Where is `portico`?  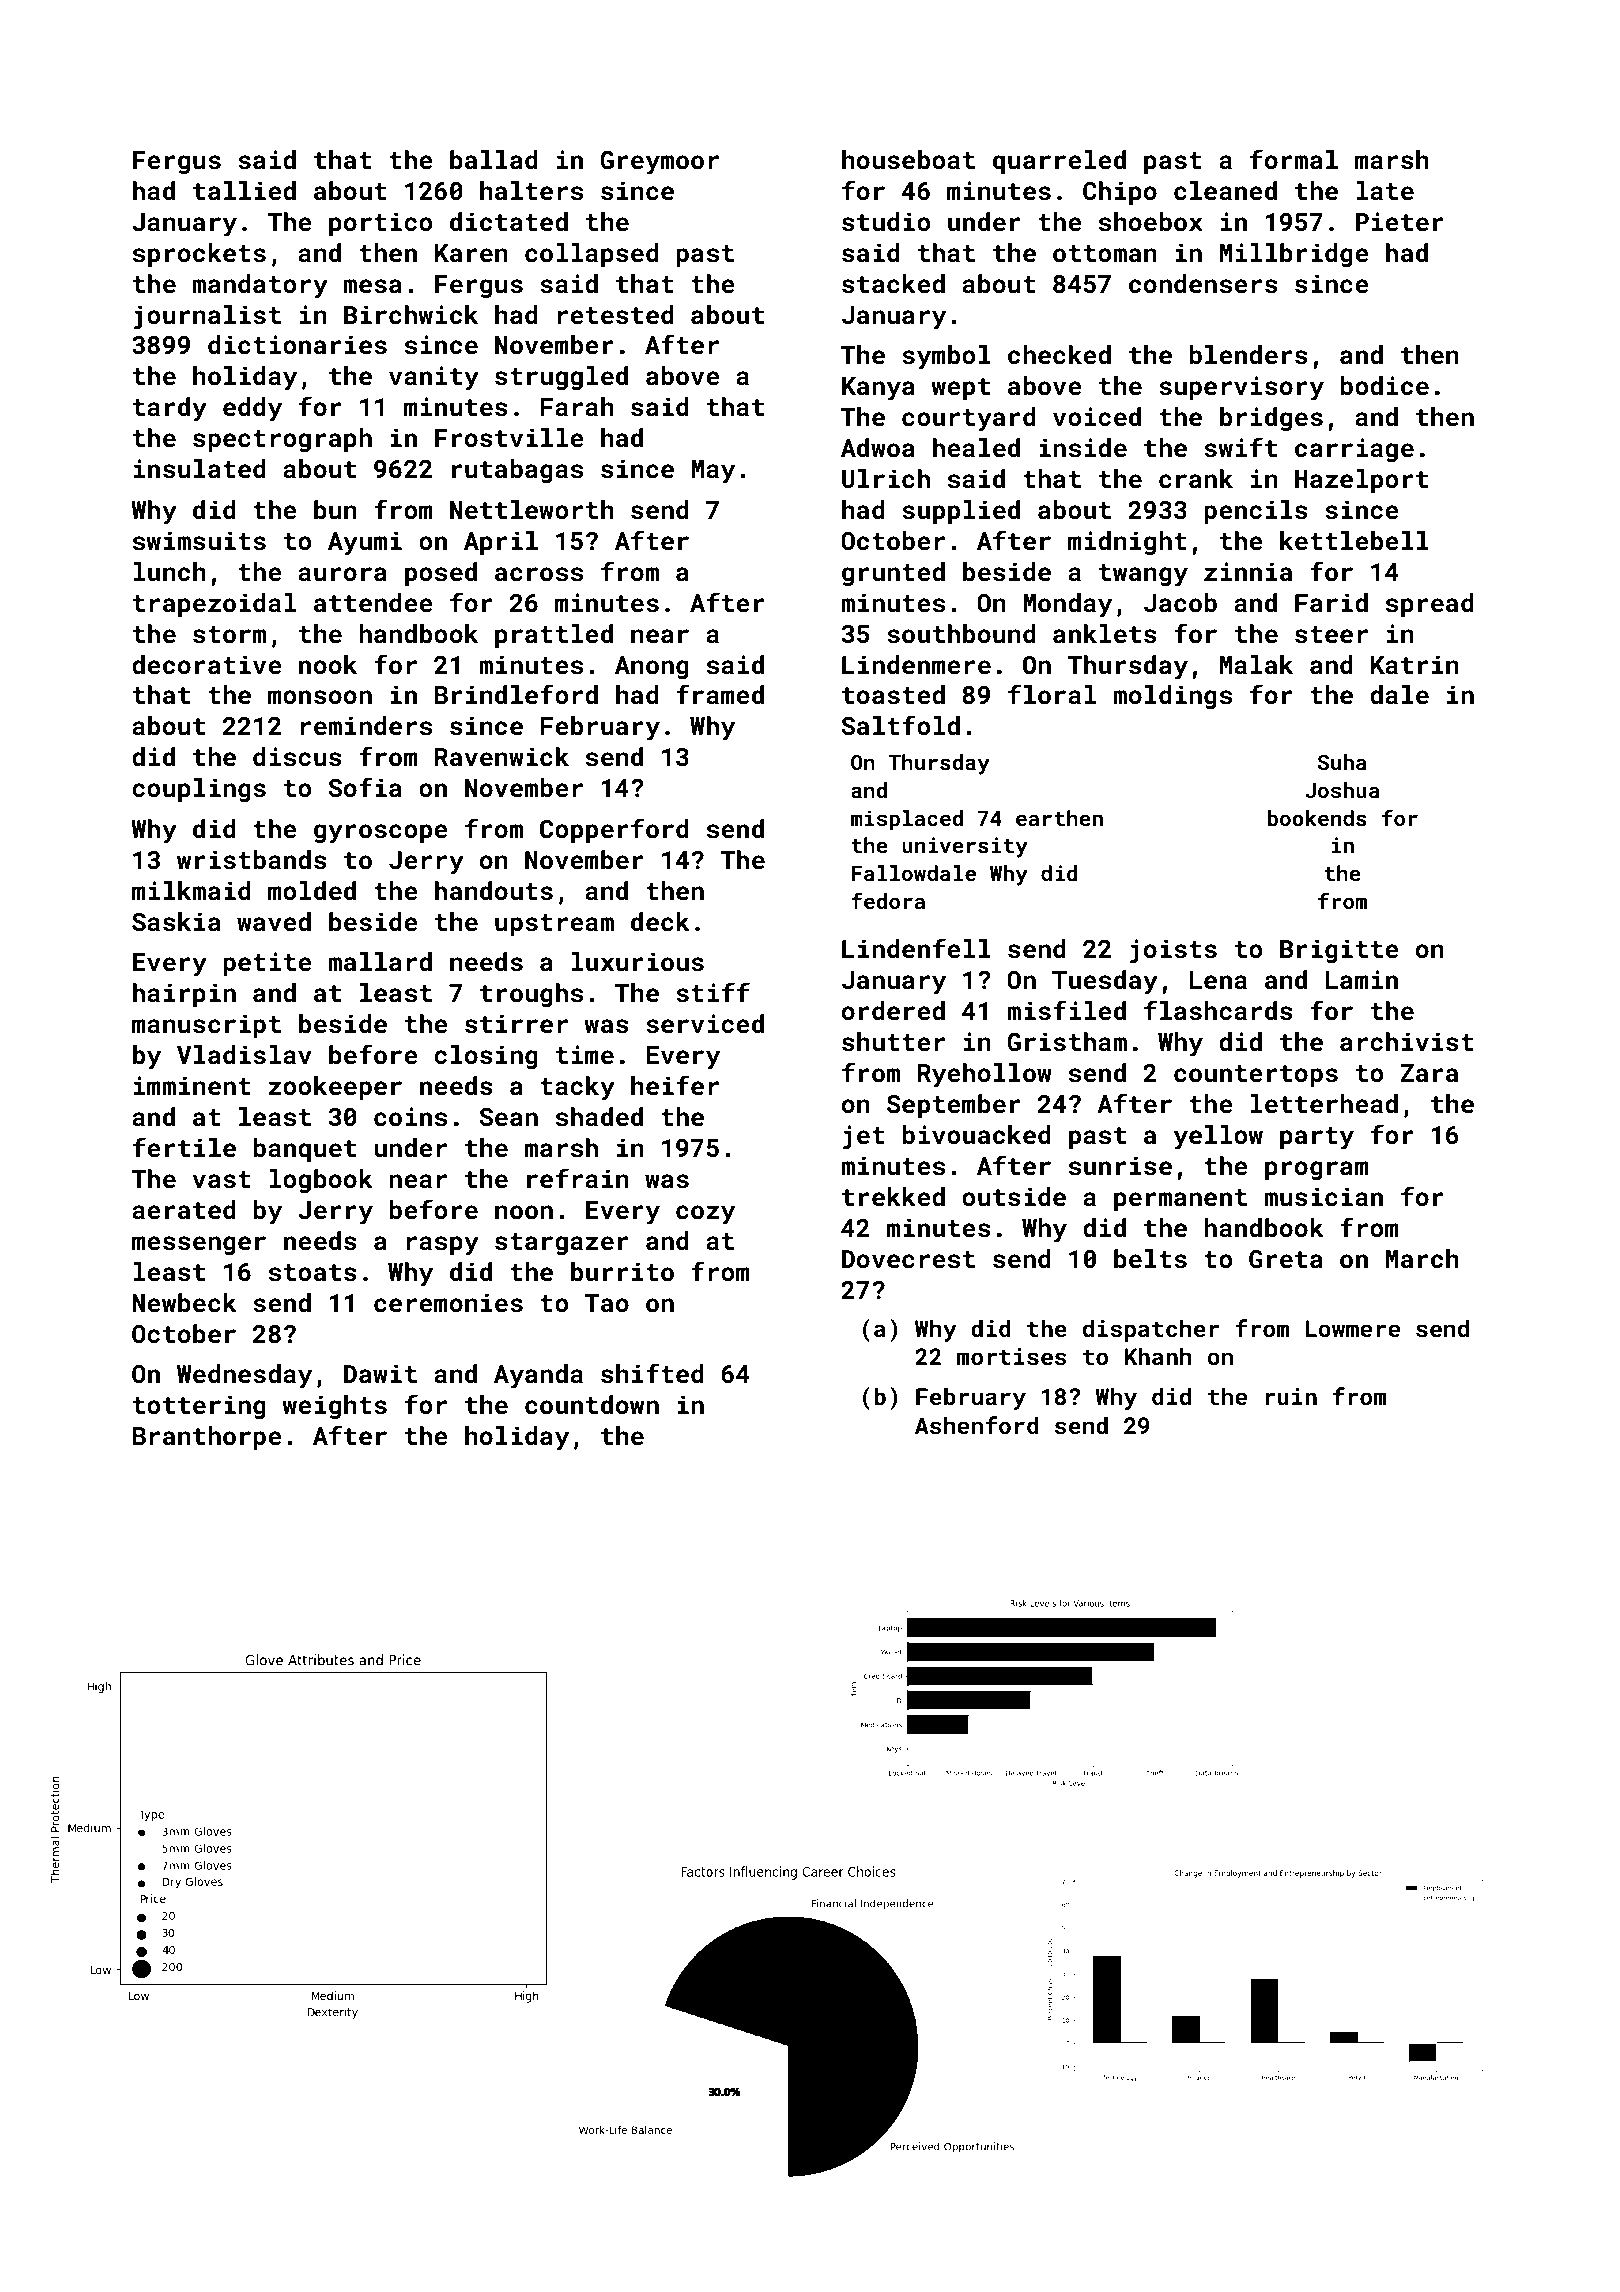
portico is located at coordinates (380, 224).
